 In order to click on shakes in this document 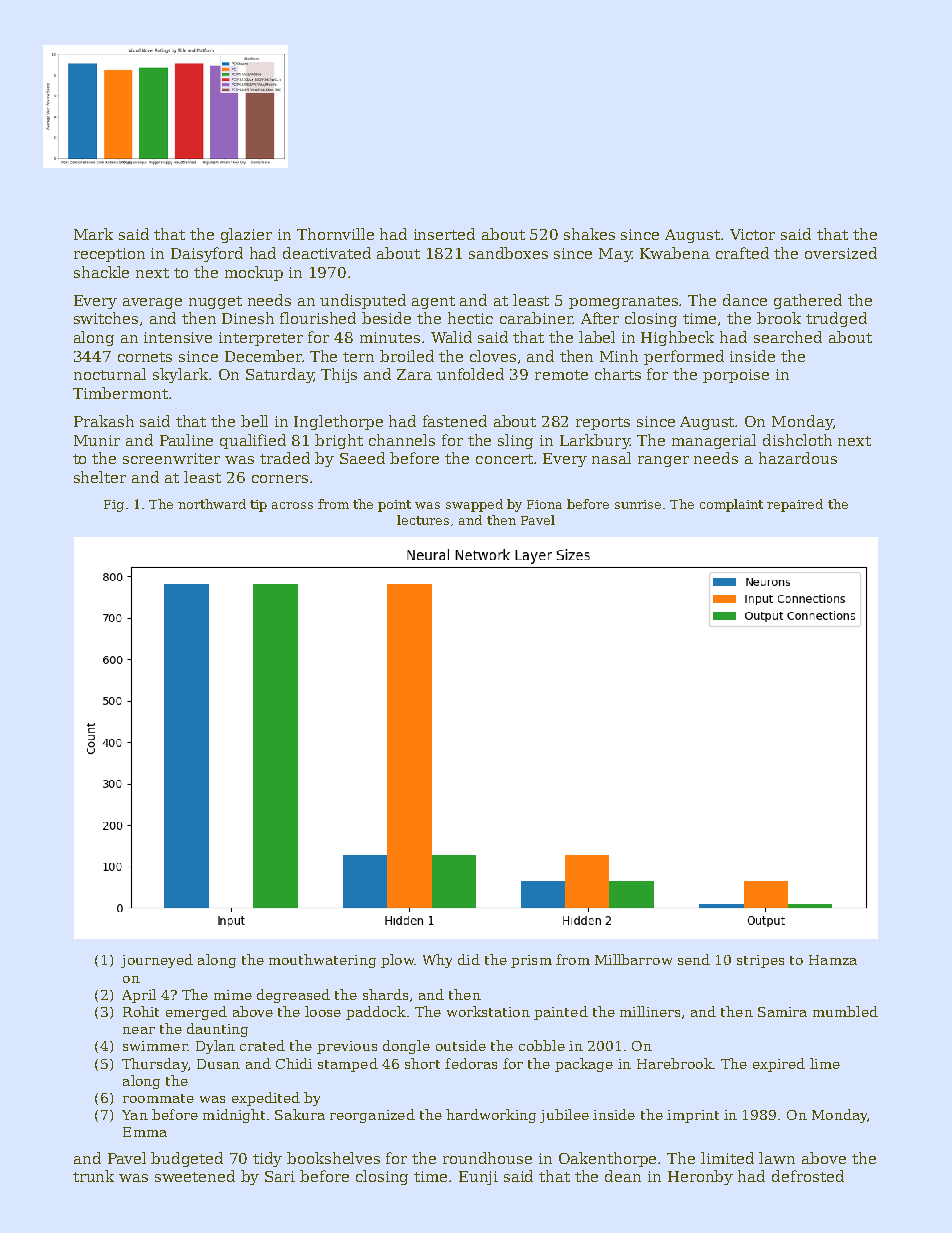, I will do `click(589, 234)`.
